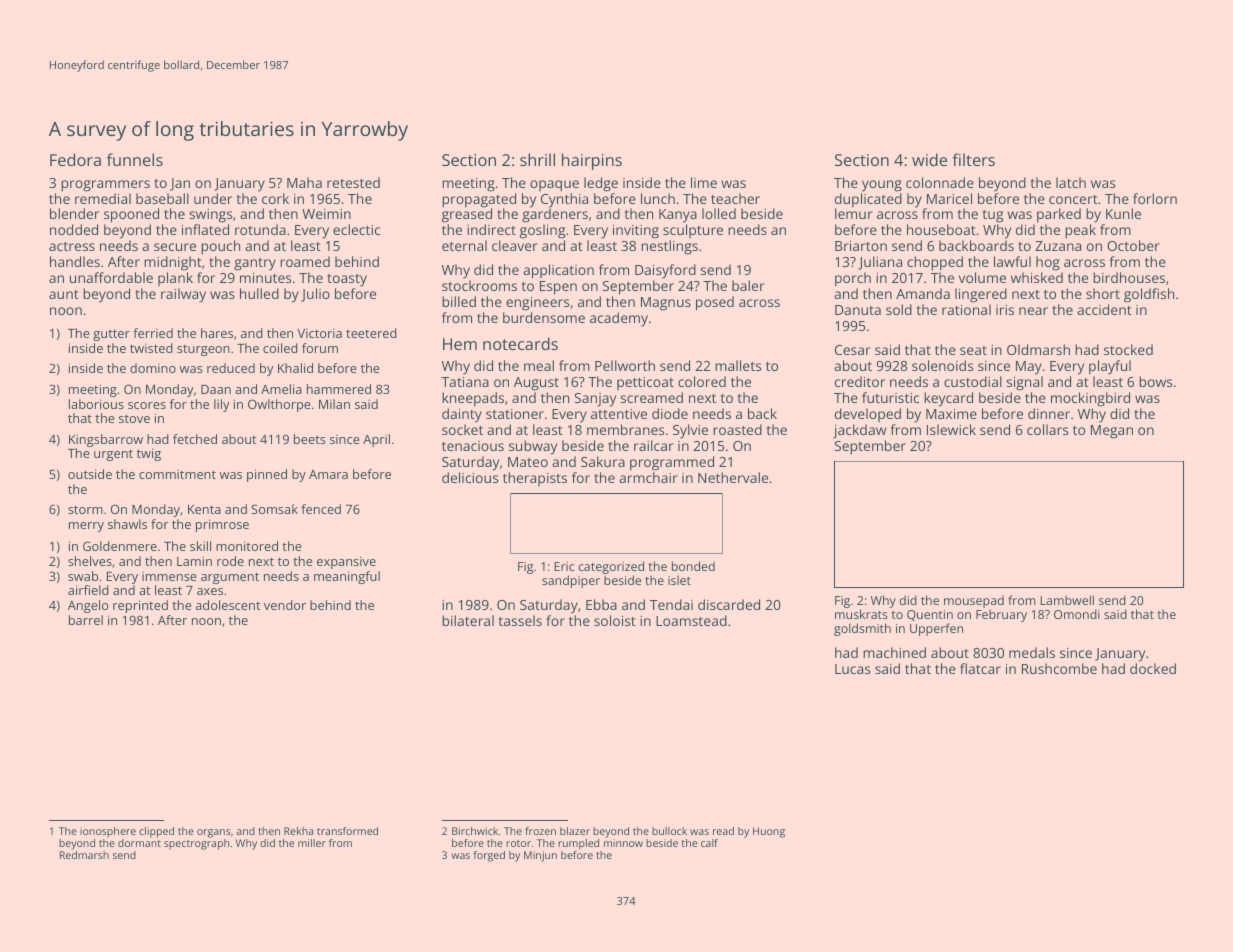 Image resolution: width=1233 pixels, height=952 pixels. Describe the element at coordinates (312, 843) in the image. I see `miller` at that location.
